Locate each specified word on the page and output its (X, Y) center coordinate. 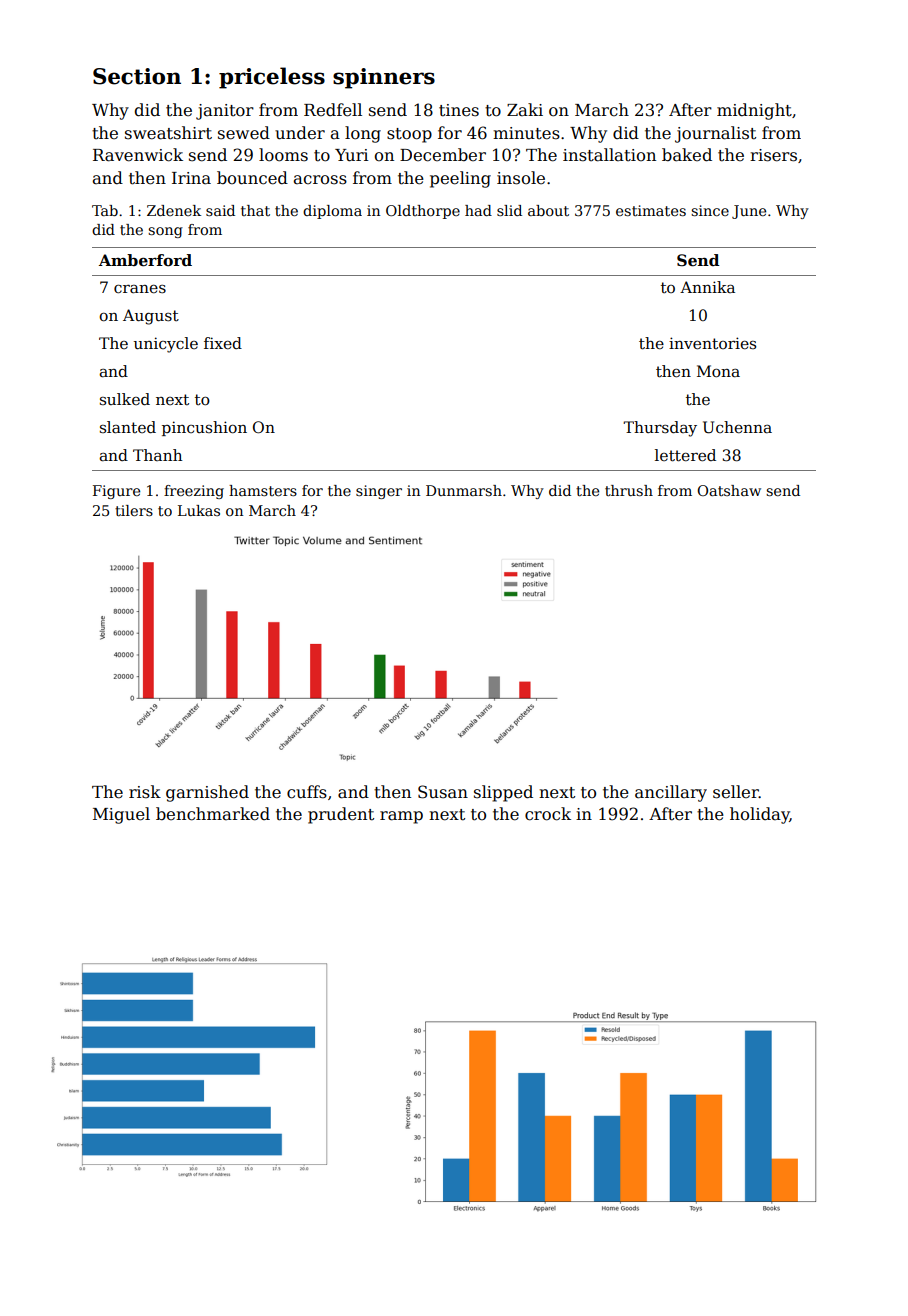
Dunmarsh (464, 490)
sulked (125, 399)
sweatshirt (168, 133)
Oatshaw (729, 490)
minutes (526, 133)
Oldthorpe (423, 212)
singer (379, 492)
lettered (685, 455)
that (255, 210)
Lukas (199, 510)
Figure (116, 492)
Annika (707, 287)
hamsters (263, 490)
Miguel (121, 815)
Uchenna (737, 427)
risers (773, 155)
